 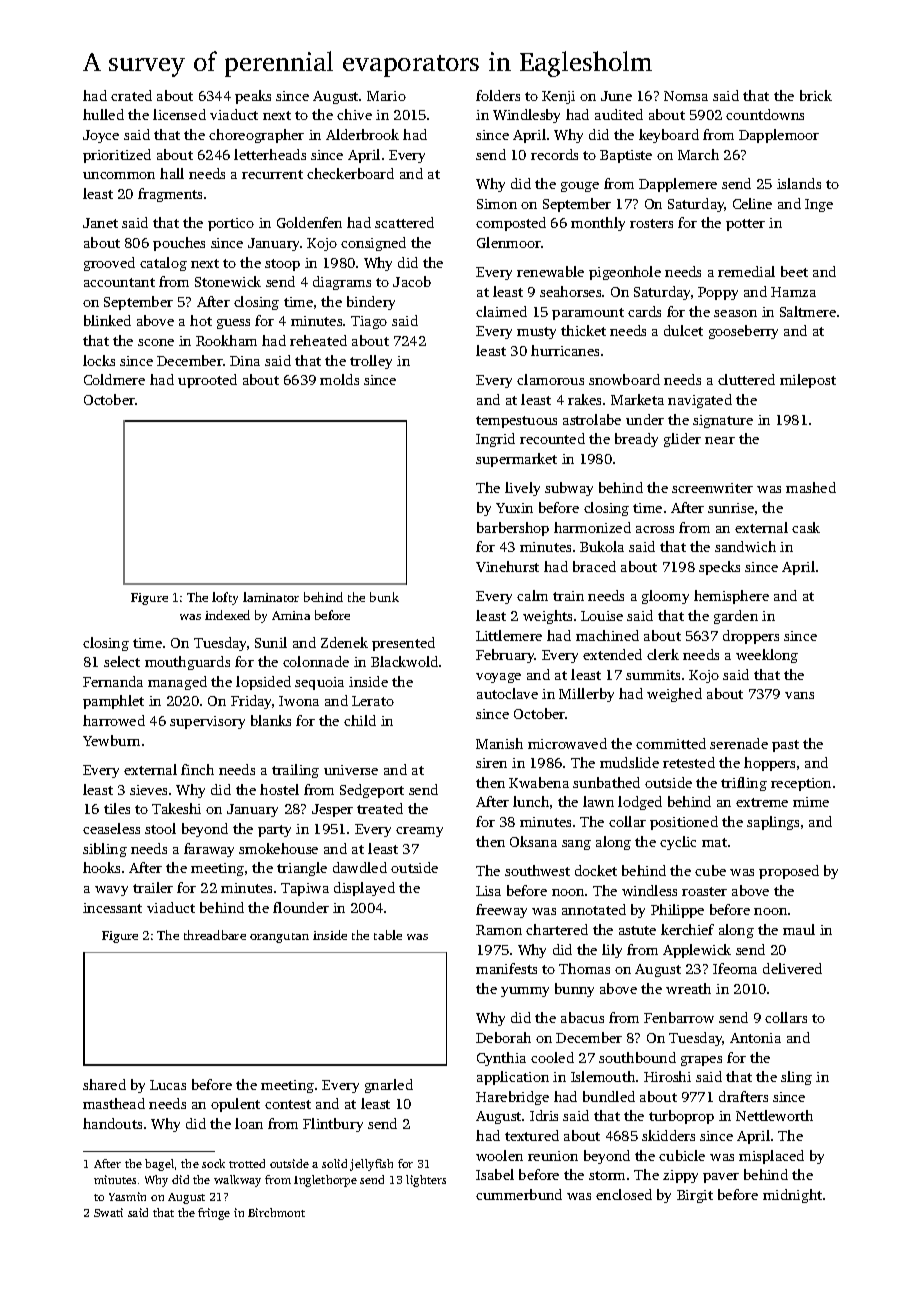 What do you see at coordinates (253, 97) in the image?
I see `peaks` at bounding box center [253, 97].
